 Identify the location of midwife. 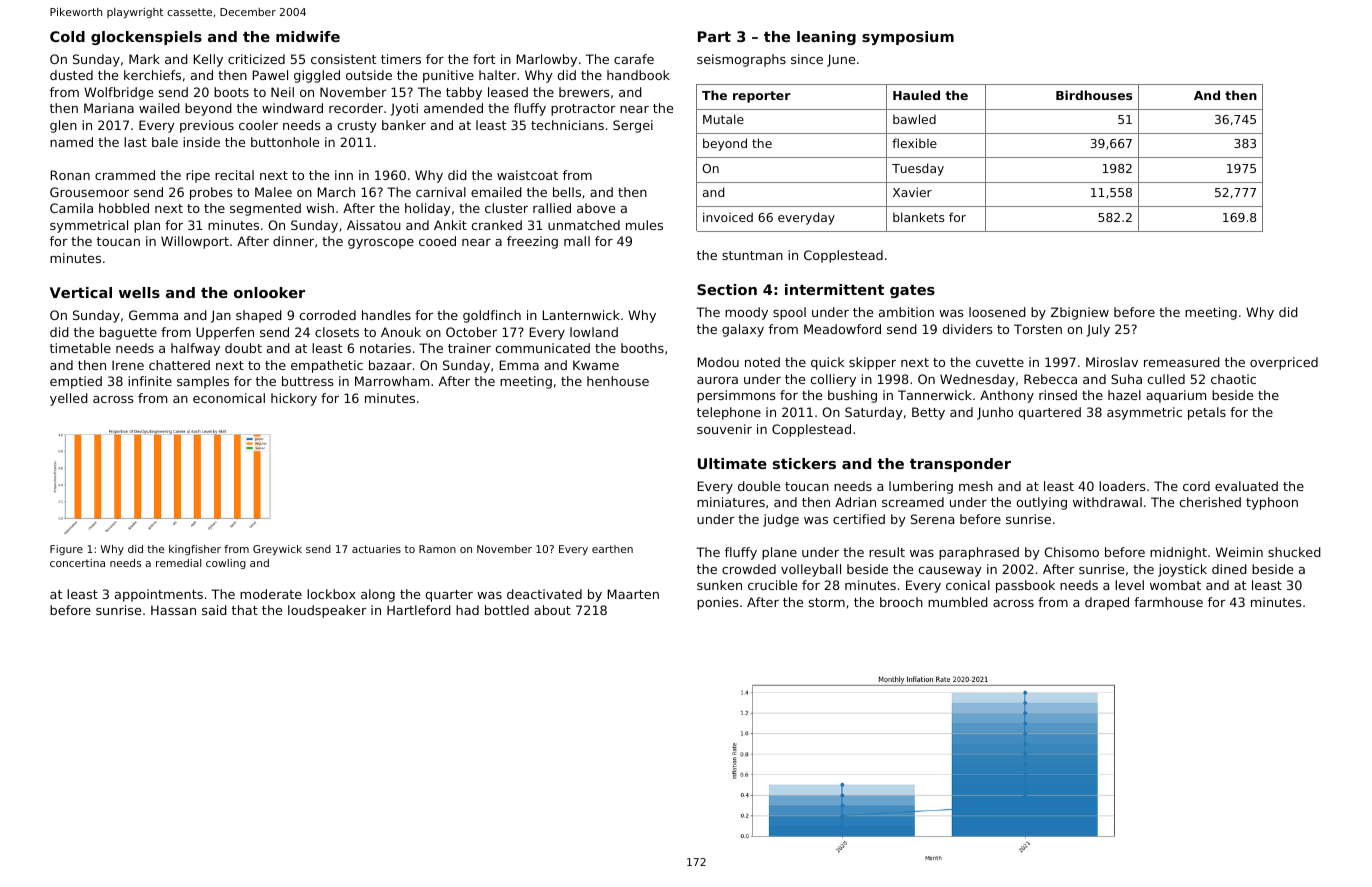
(308, 36).
